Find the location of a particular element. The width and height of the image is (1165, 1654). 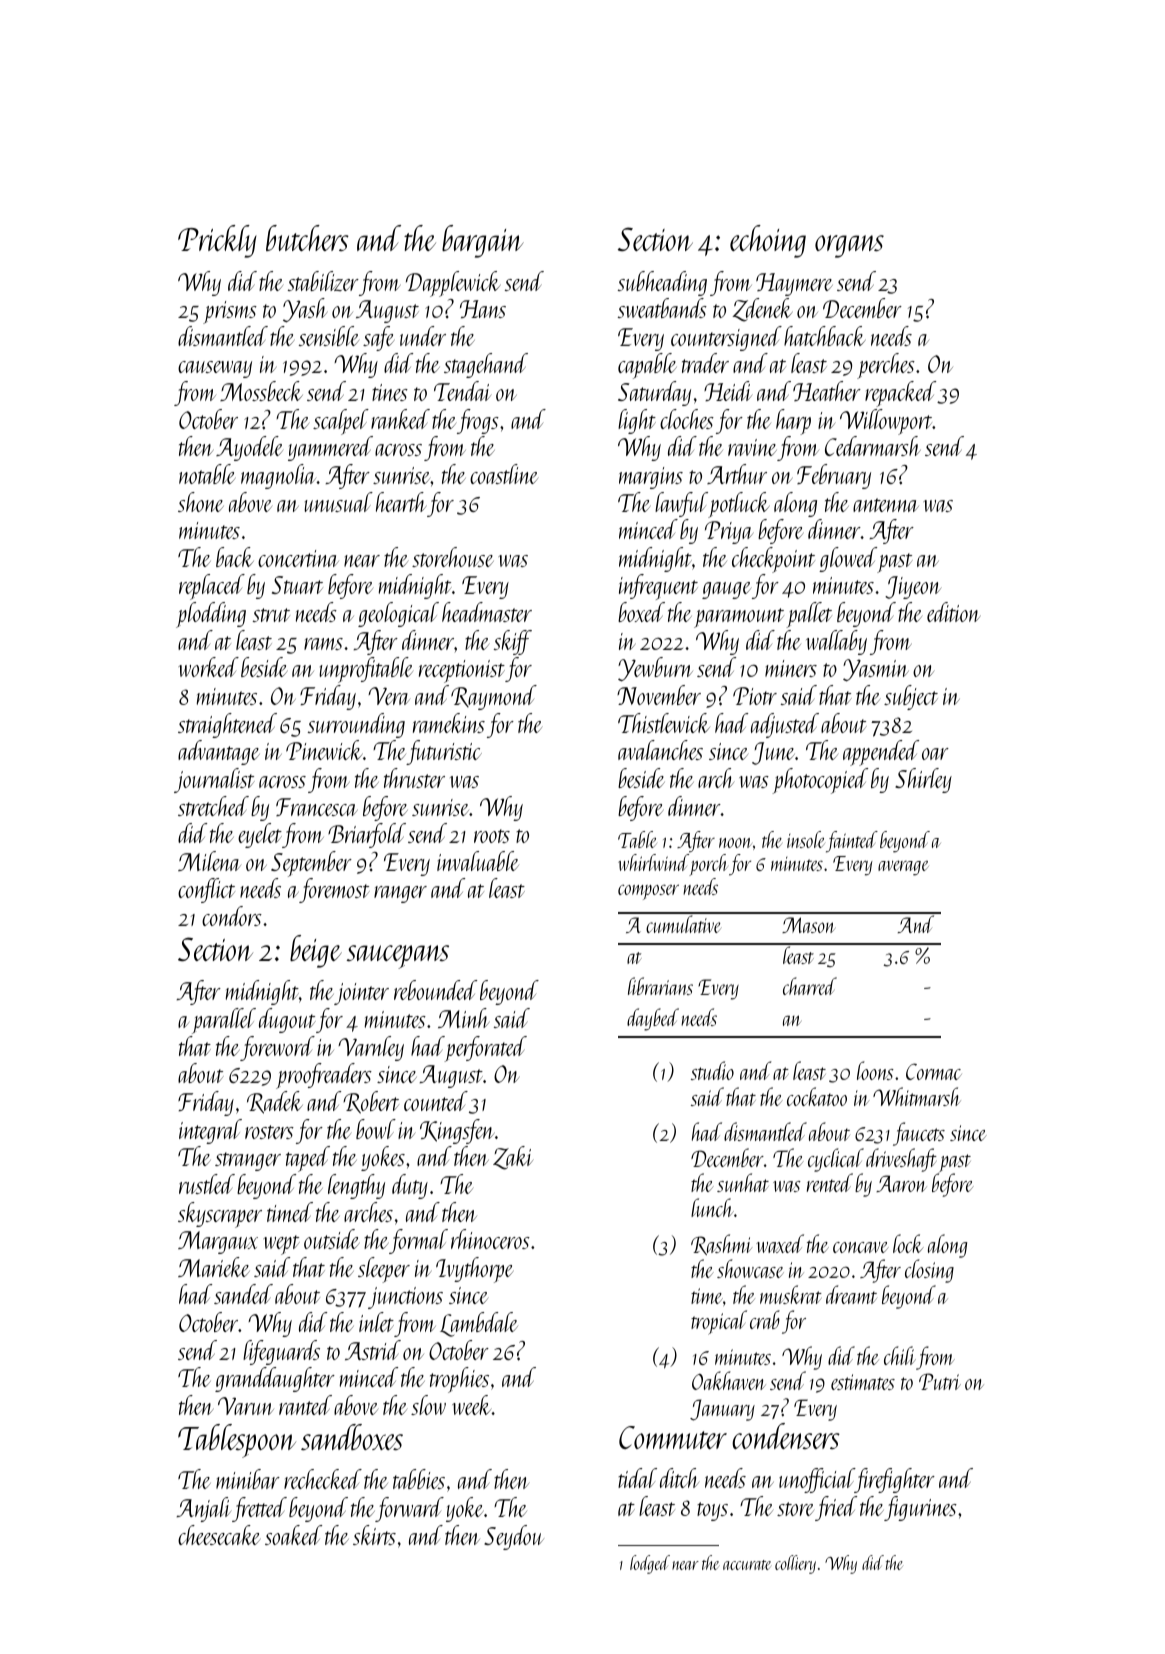

jointer is located at coordinates (361, 994).
